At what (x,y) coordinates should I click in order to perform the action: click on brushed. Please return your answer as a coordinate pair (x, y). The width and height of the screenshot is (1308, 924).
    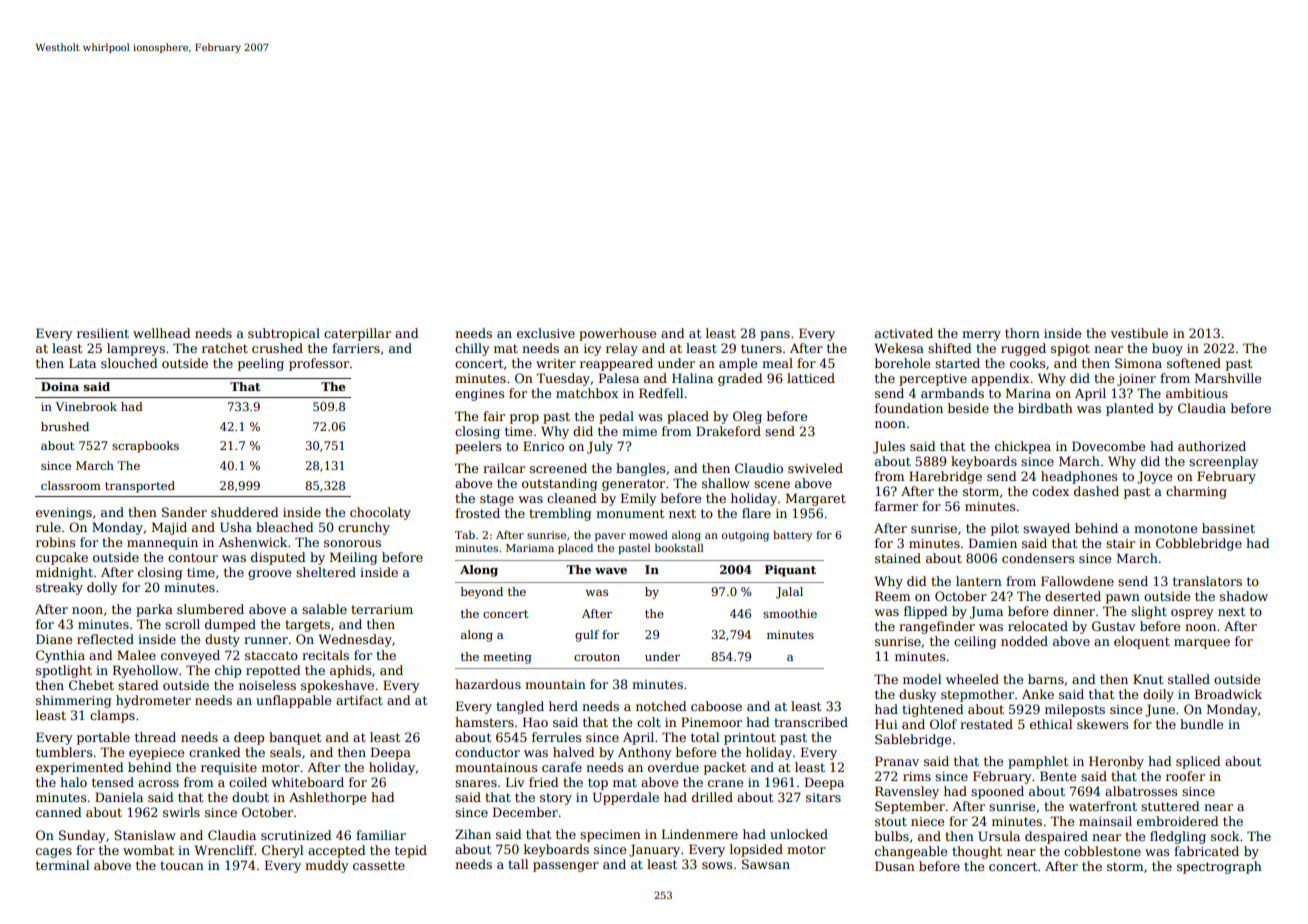
    Looking at the image, I should click on (65, 426).
